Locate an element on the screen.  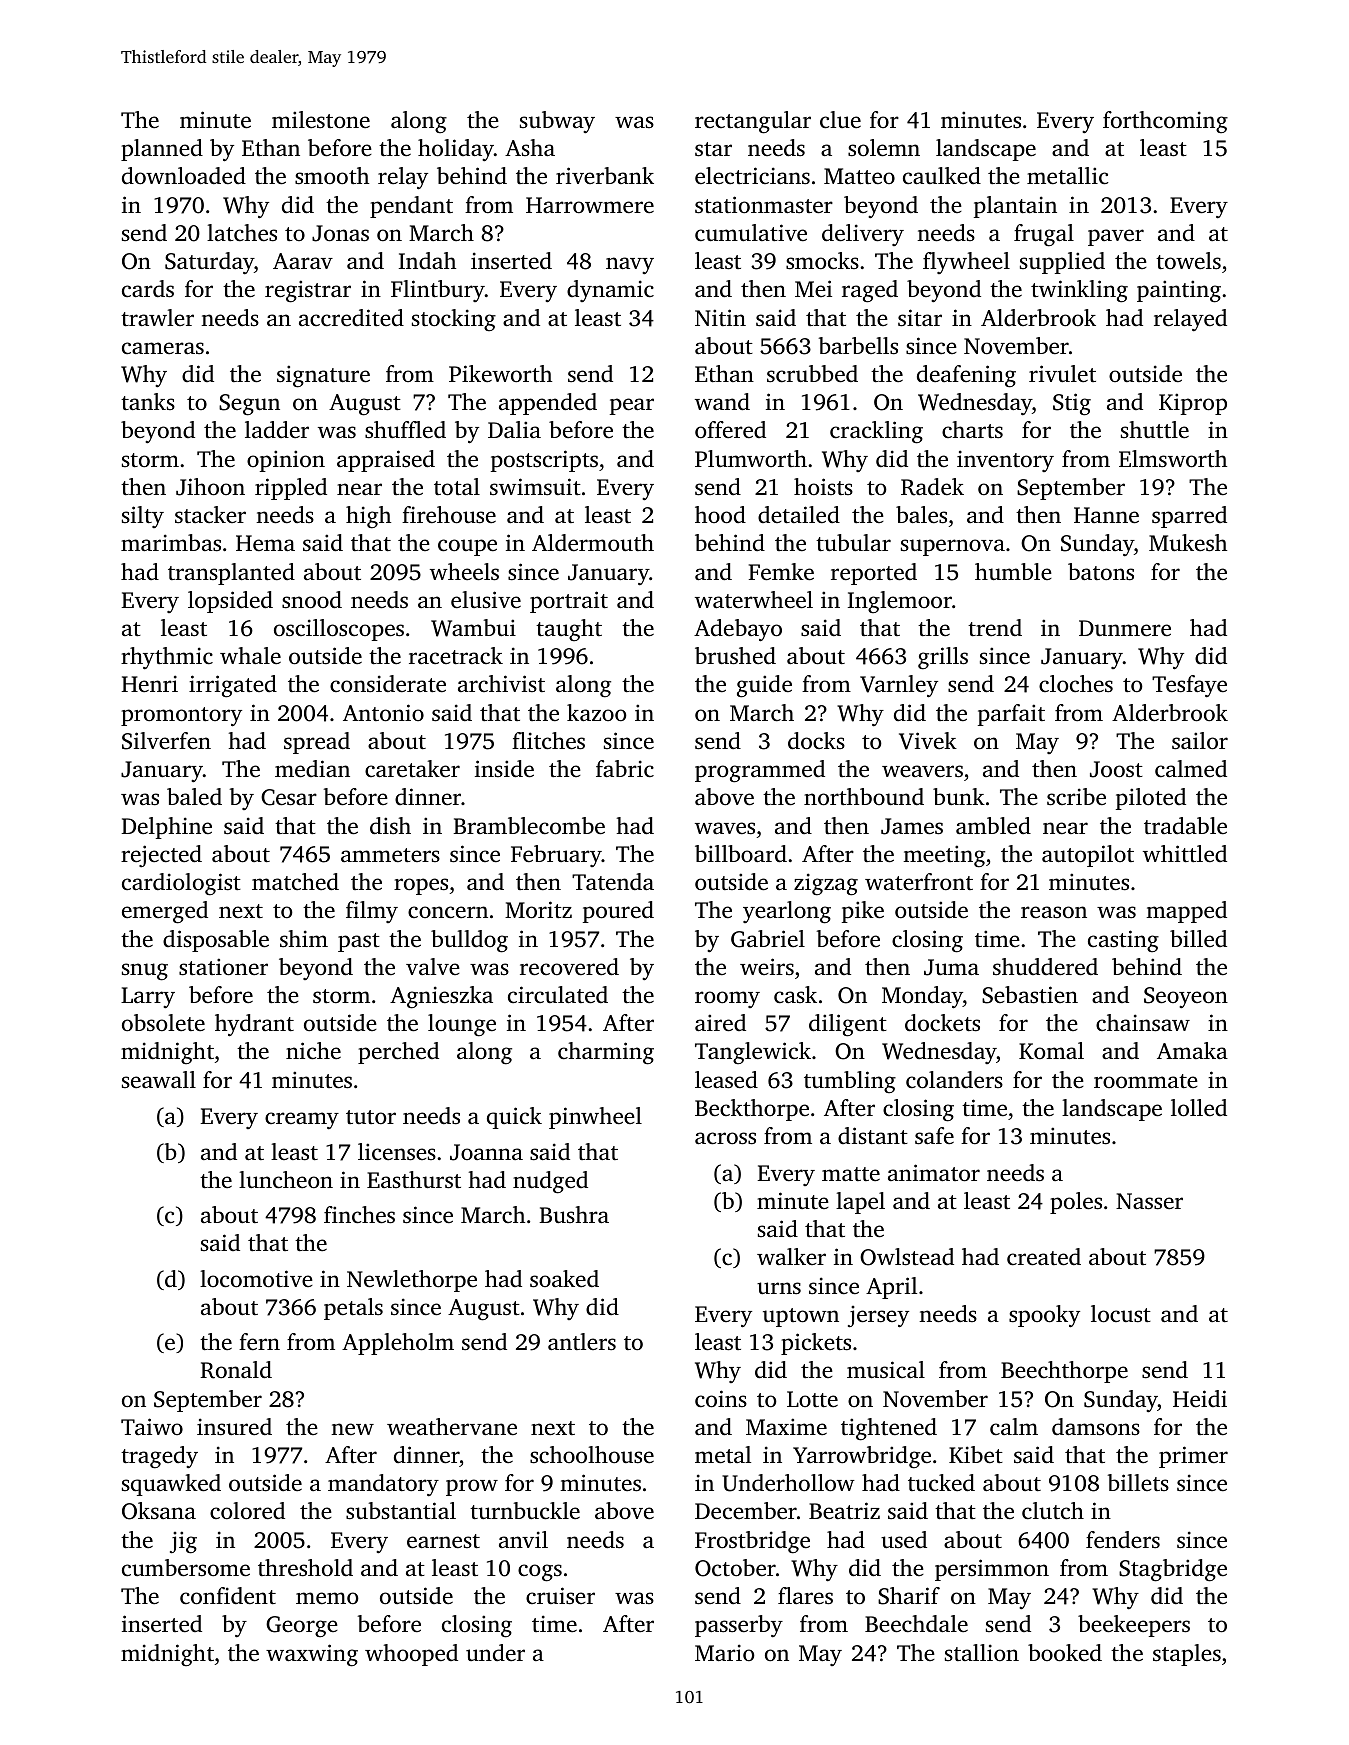
marimbas is located at coordinates (171, 542).
